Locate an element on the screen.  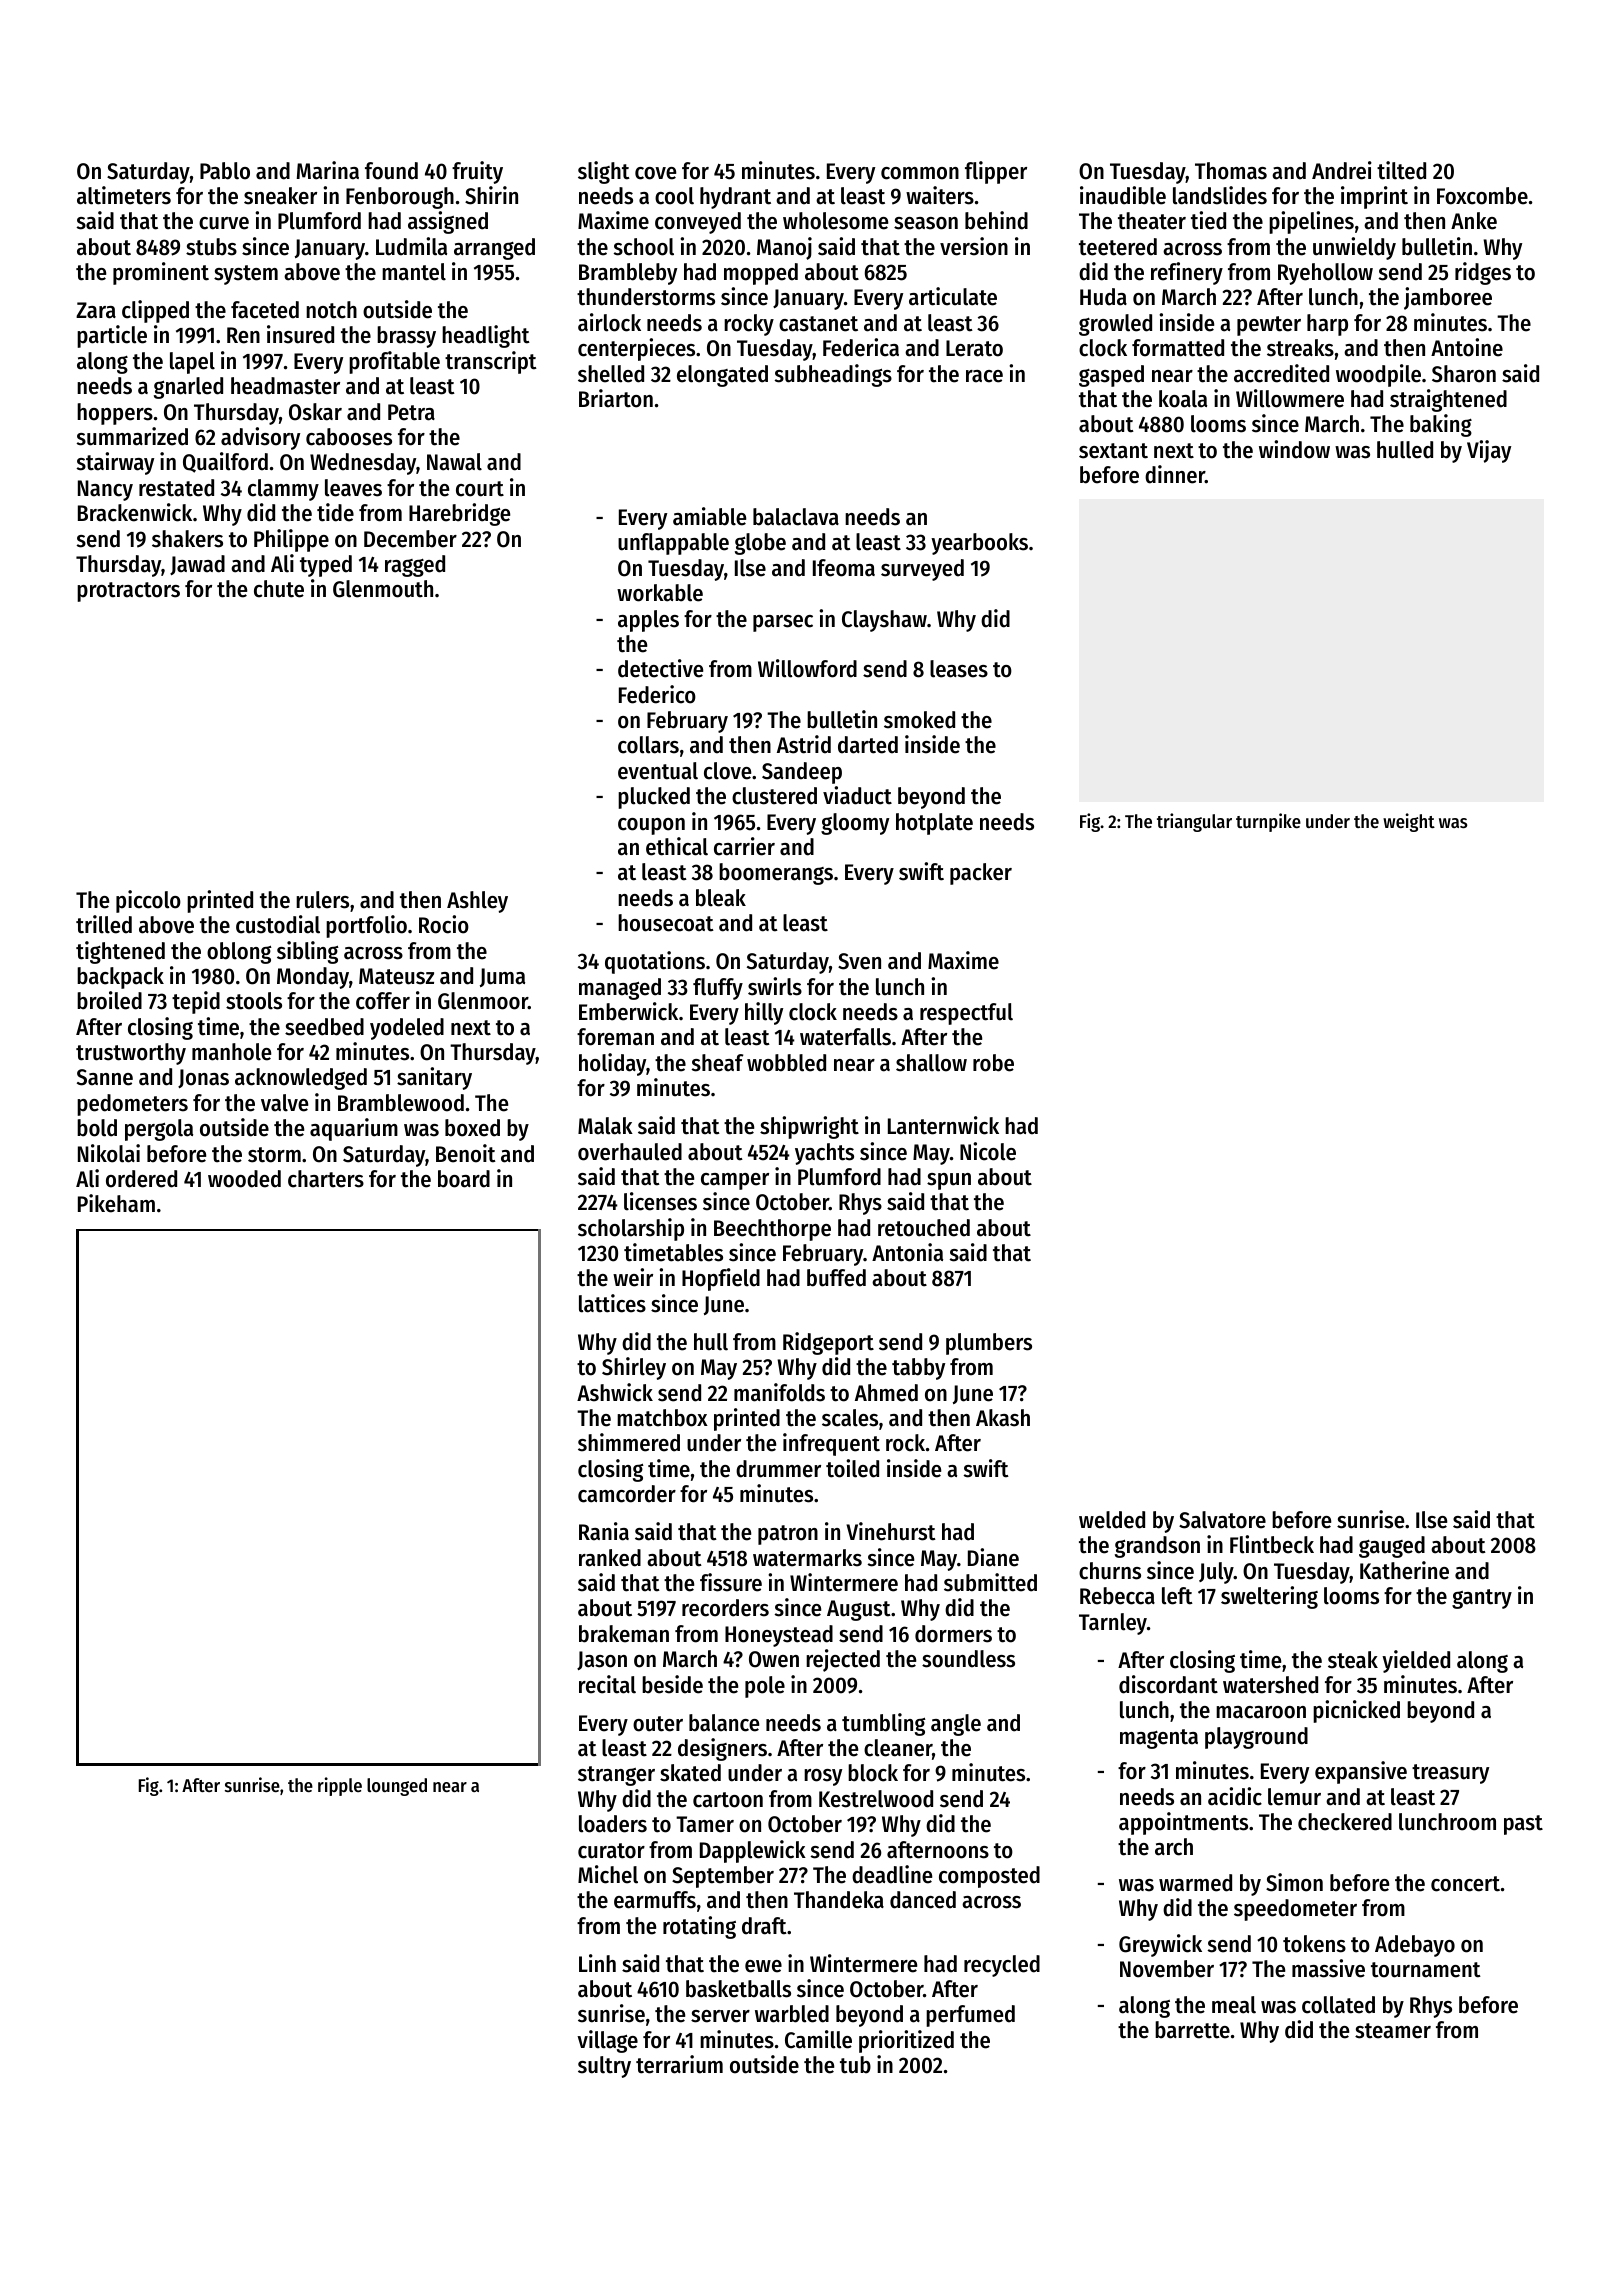
accredited is located at coordinates (1281, 373).
